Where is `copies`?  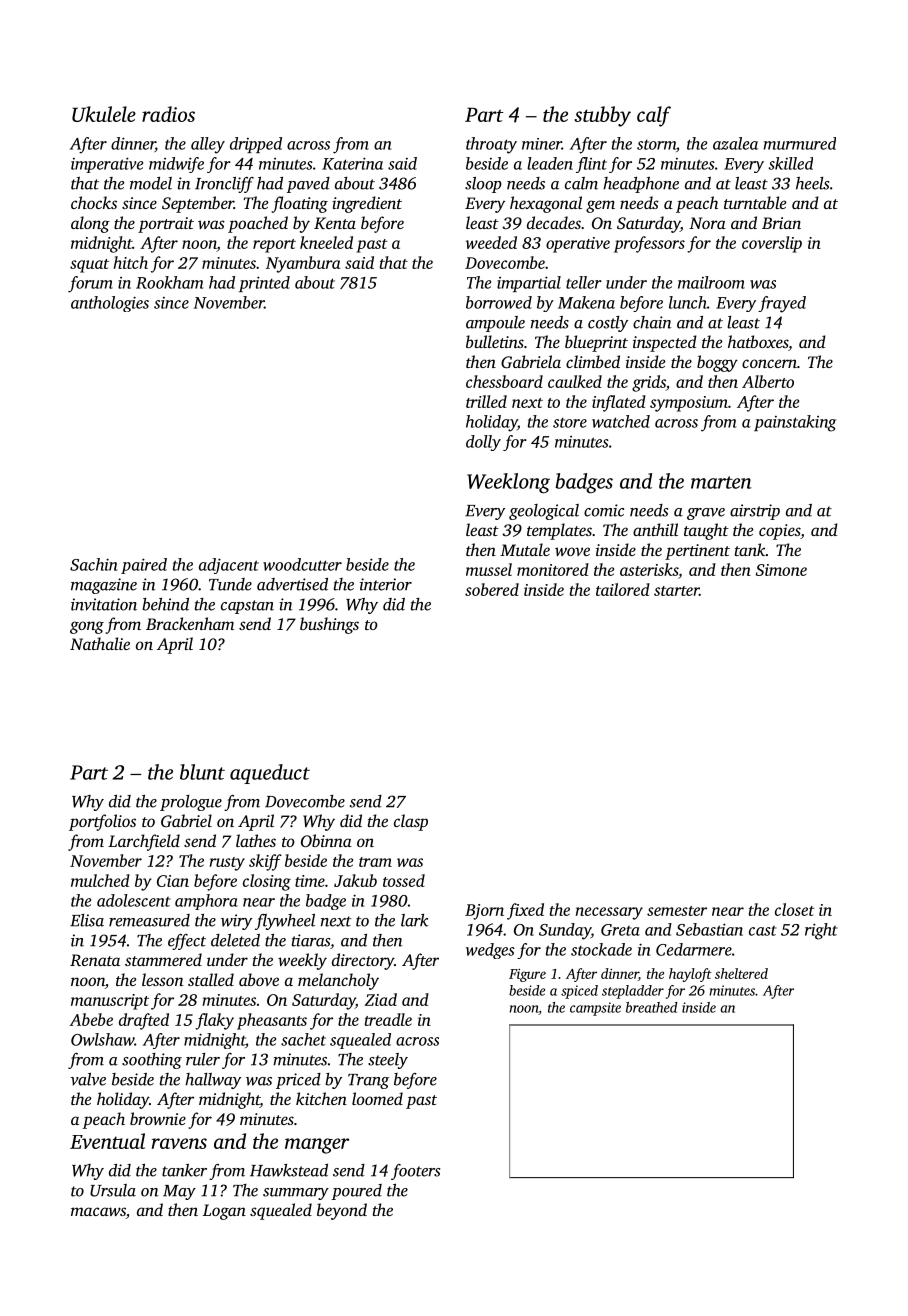
copies is located at coordinates (780, 532).
